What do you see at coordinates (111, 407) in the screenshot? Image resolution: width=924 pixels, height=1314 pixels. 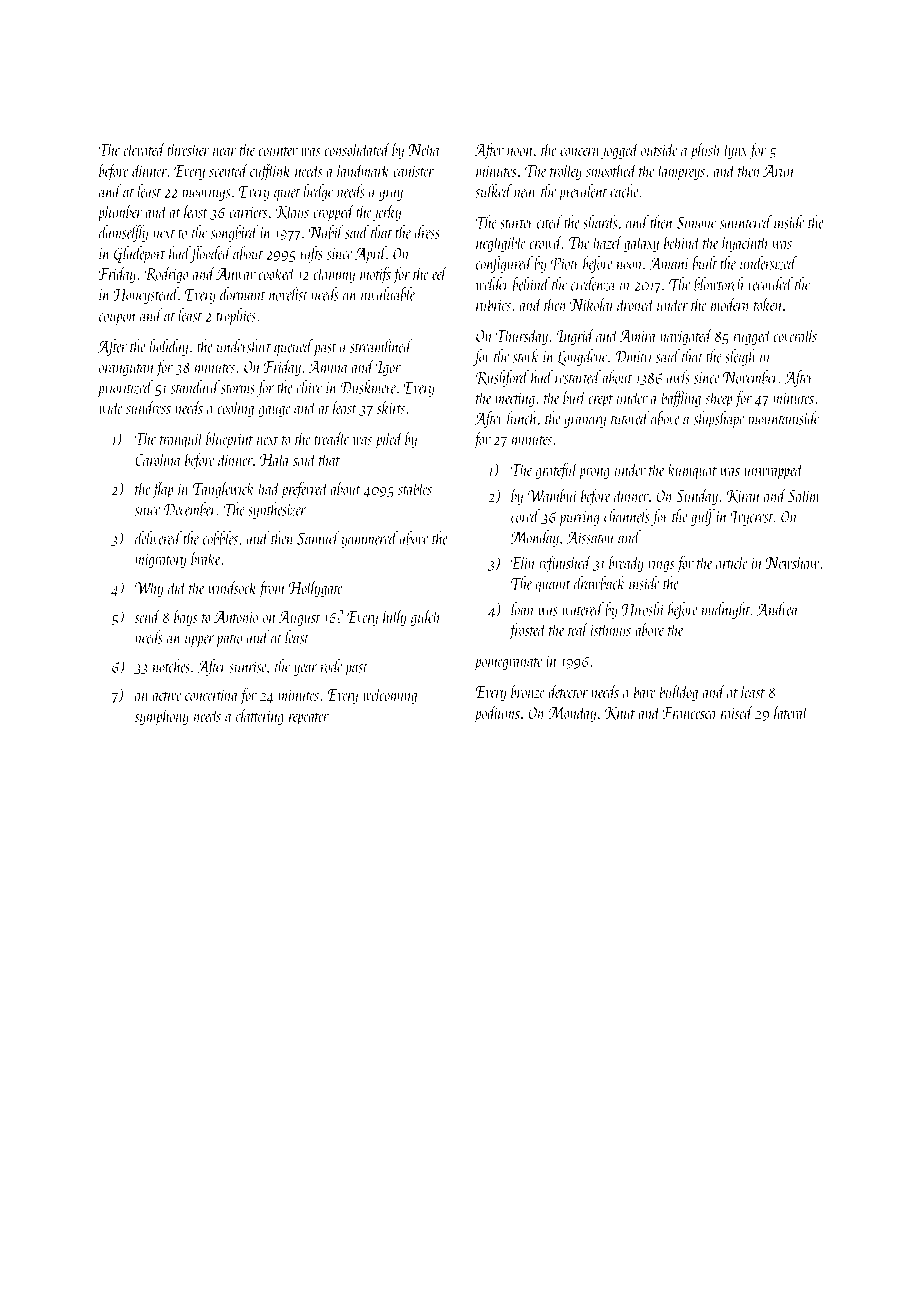 I see `wide` at bounding box center [111, 407].
